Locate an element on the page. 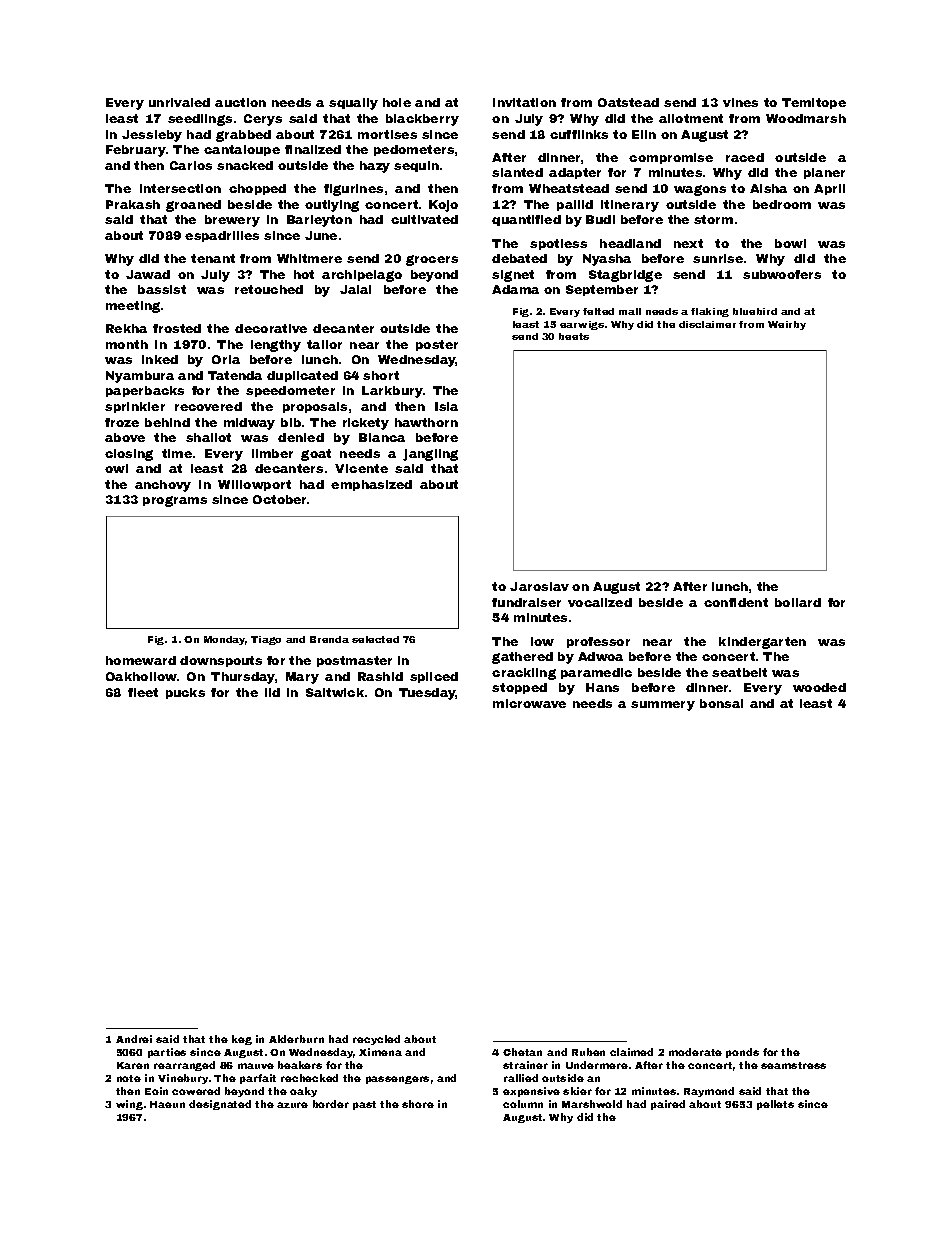 Image resolution: width=952 pixels, height=1233 pixels. auction is located at coordinates (240, 102).
